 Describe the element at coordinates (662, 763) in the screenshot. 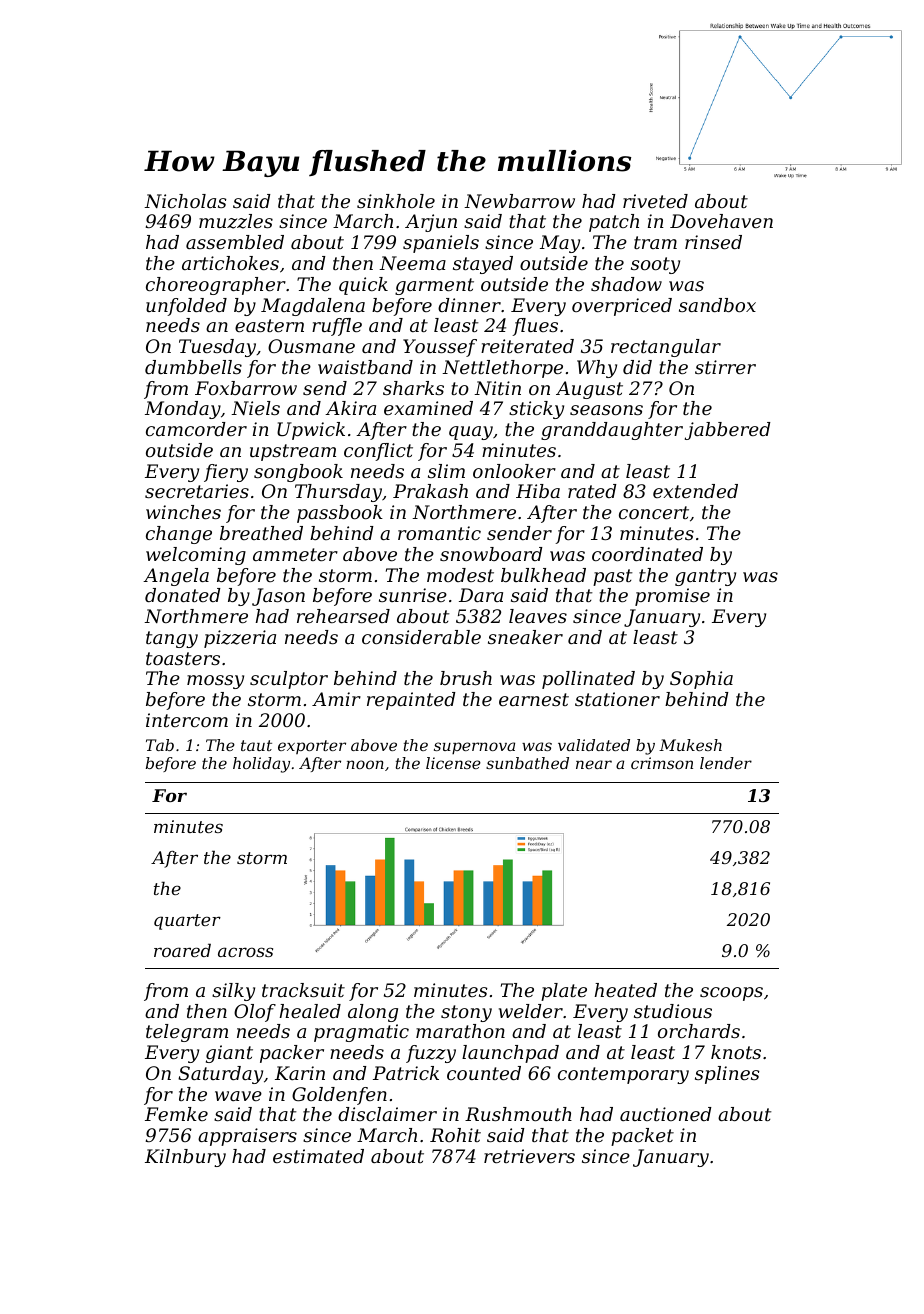

I see `crimson` at that location.
